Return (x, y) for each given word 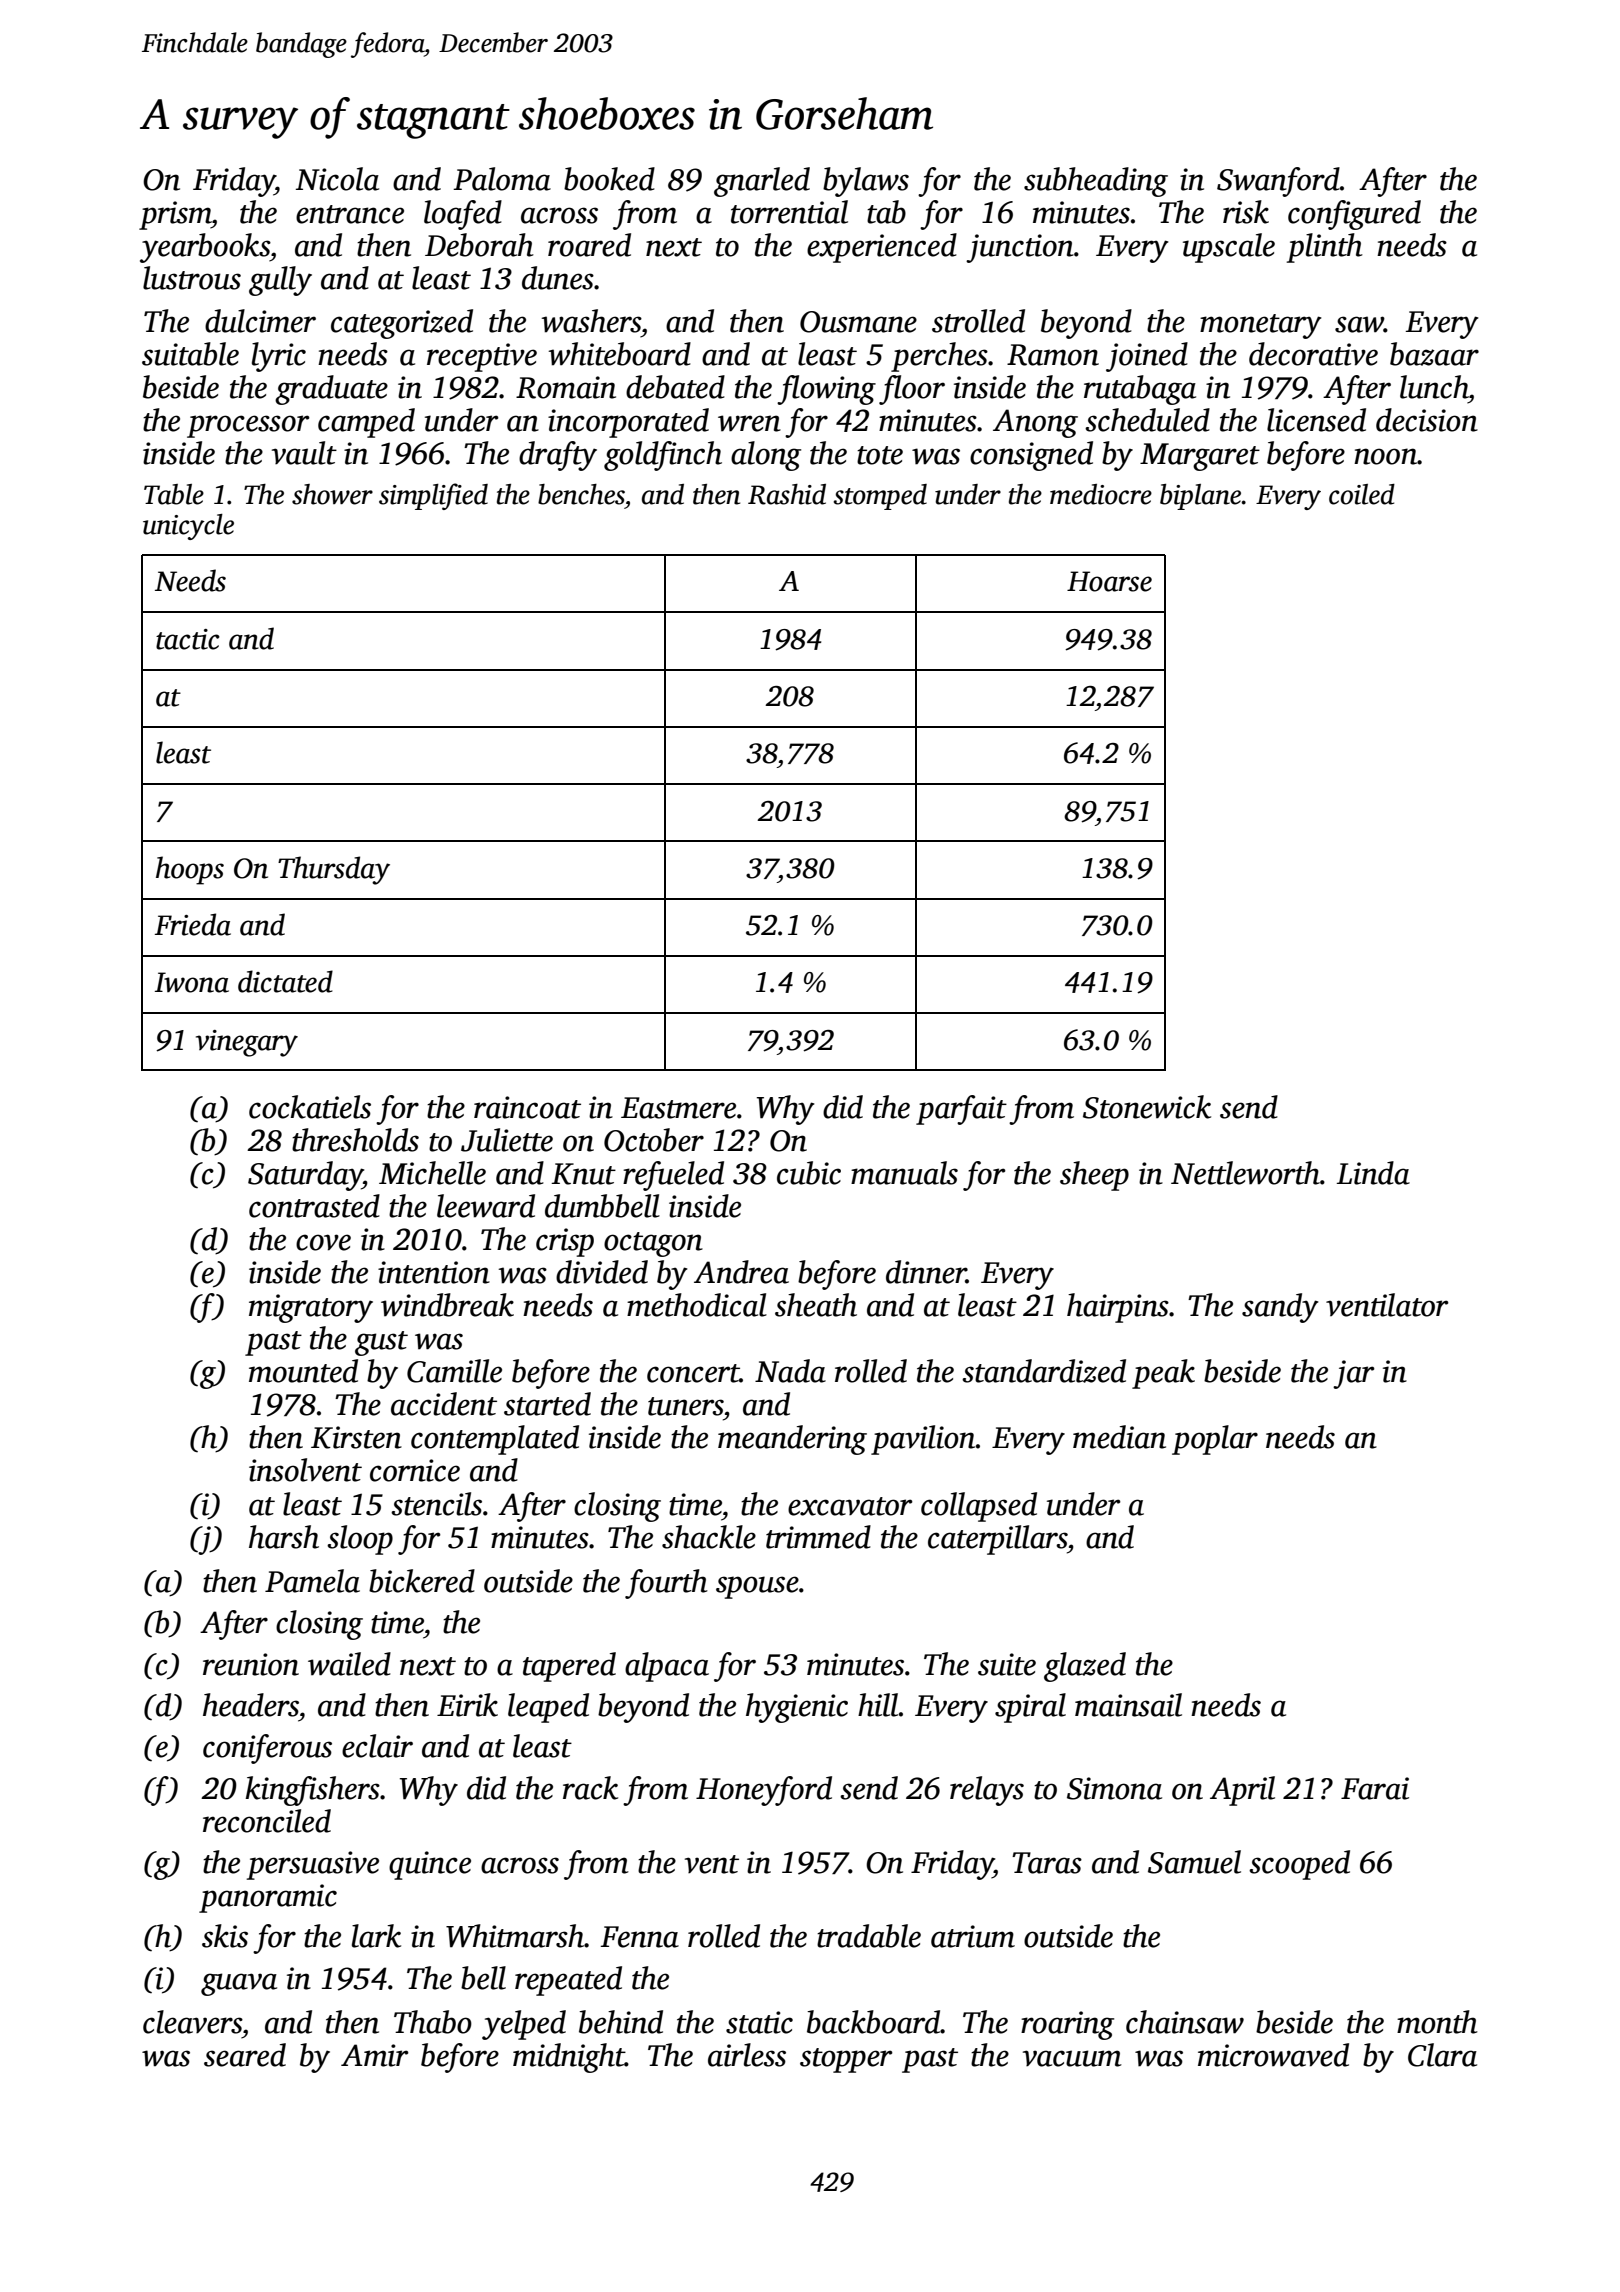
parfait (961, 1110)
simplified (433, 496)
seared (245, 2055)
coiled (1362, 494)
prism (175, 215)
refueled (673, 1176)
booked (609, 179)
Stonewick (1147, 1107)
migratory (311, 1308)
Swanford (1278, 182)
